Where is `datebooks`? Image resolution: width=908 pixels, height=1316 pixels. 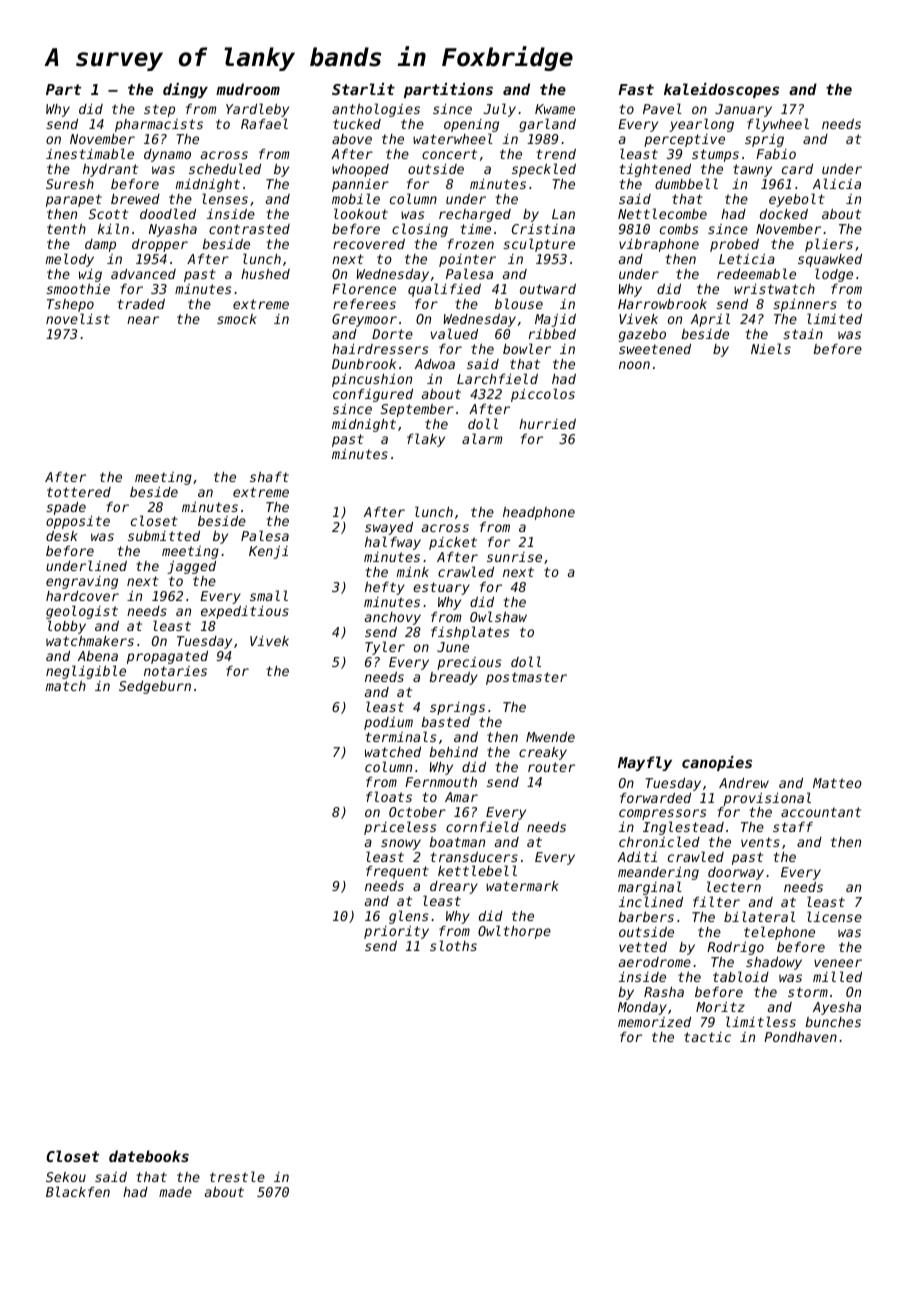 datebooks is located at coordinates (149, 1156).
